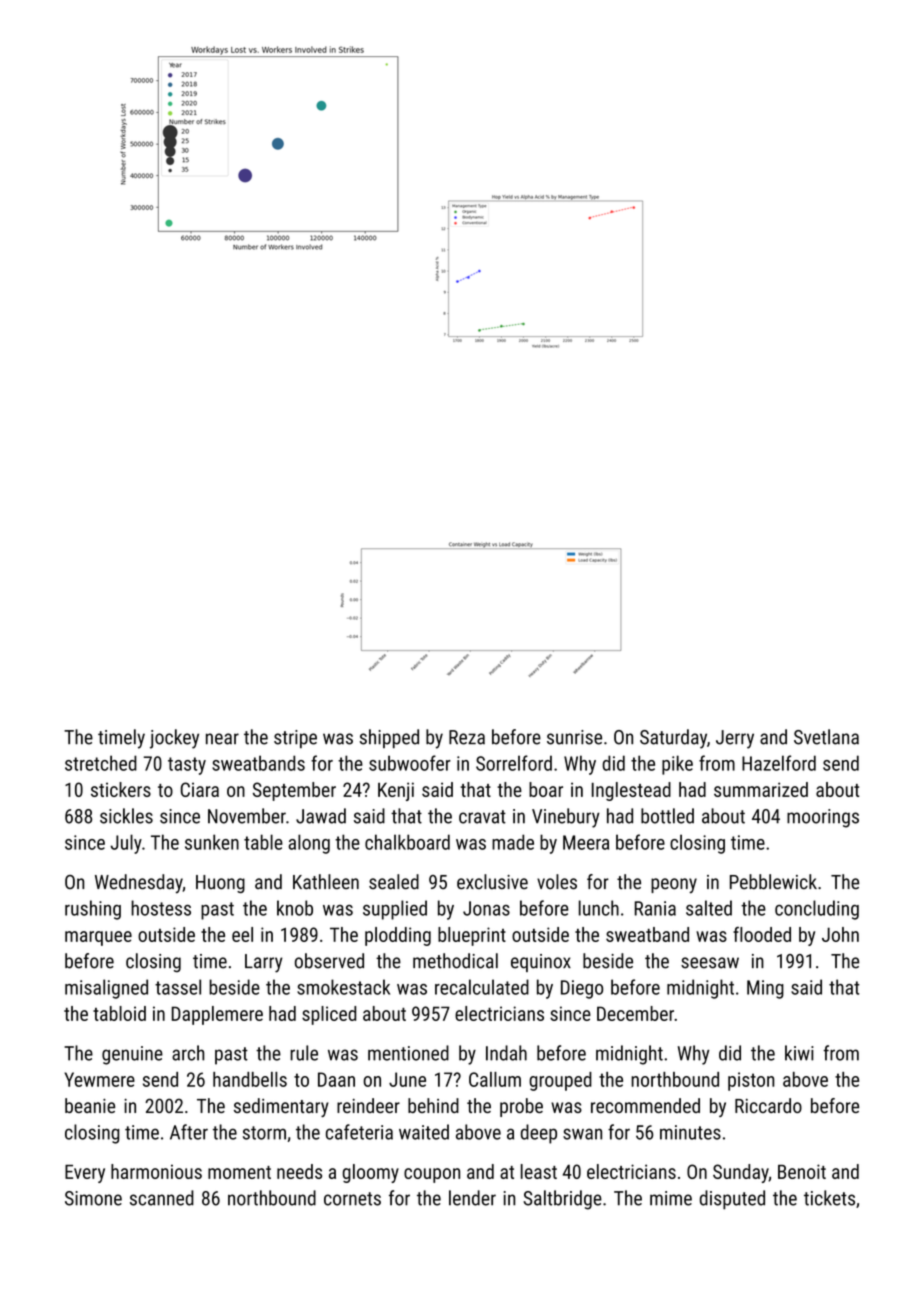 This screenshot has height=1308, width=924. What do you see at coordinates (690, 1132) in the screenshot?
I see `minutes` at bounding box center [690, 1132].
